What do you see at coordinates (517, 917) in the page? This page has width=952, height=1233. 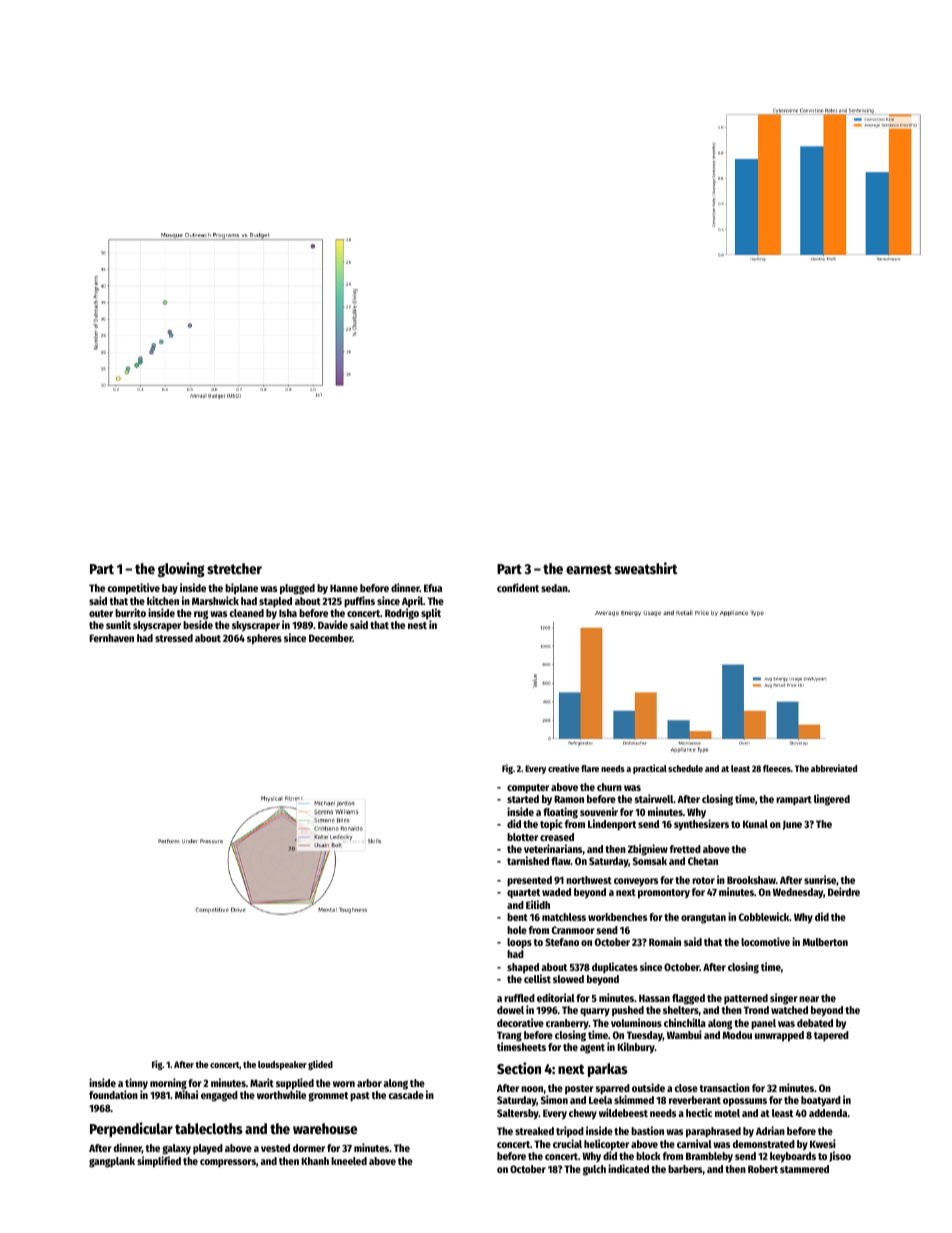 I see `bent` at bounding box center [517, 917].
